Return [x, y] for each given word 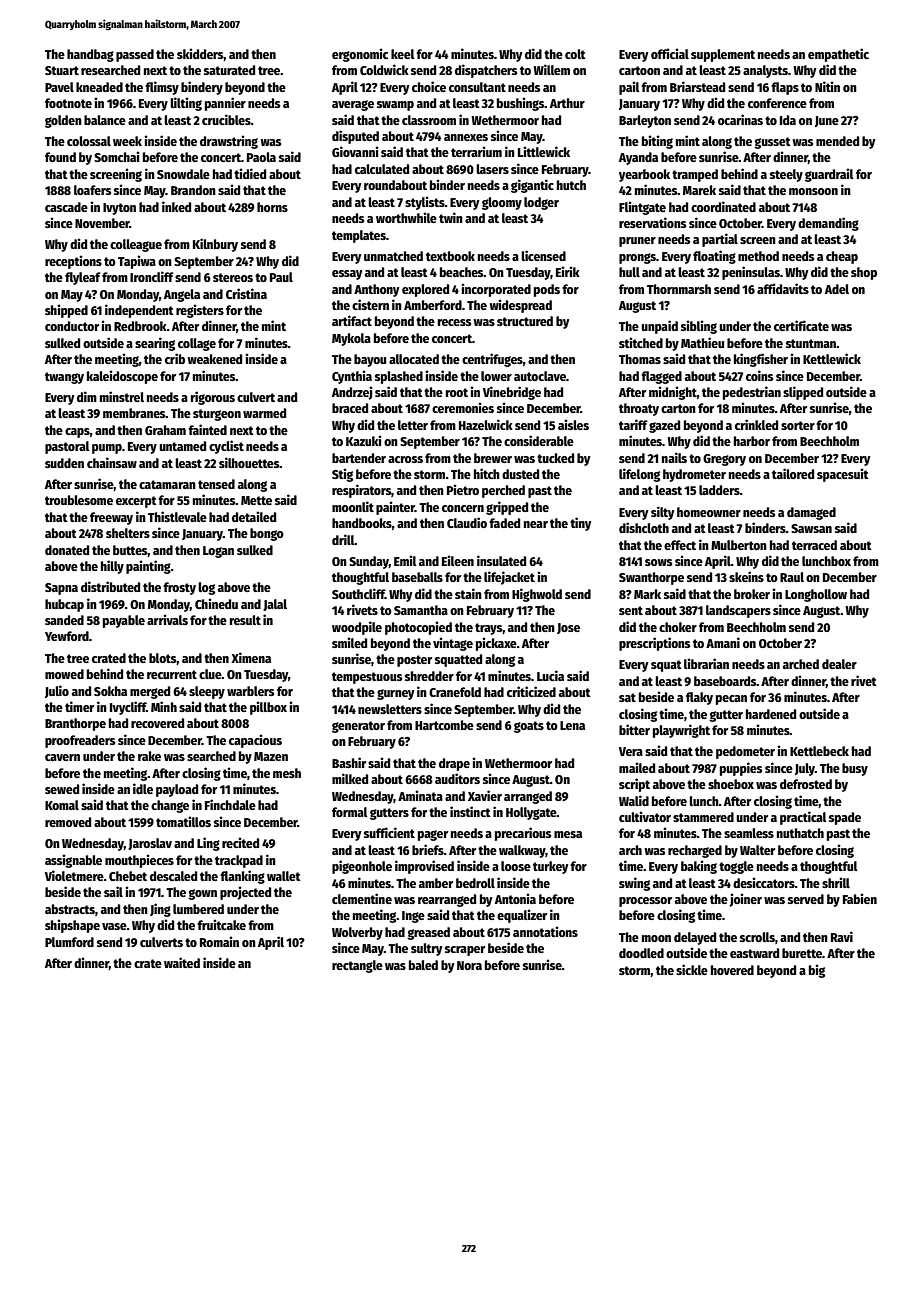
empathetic [838, 55]
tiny [580, 524]
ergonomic [360, 55]
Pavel [59, 87]
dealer [839, 664]
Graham [165, 430]
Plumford [69, 942]
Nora [469, 965]
